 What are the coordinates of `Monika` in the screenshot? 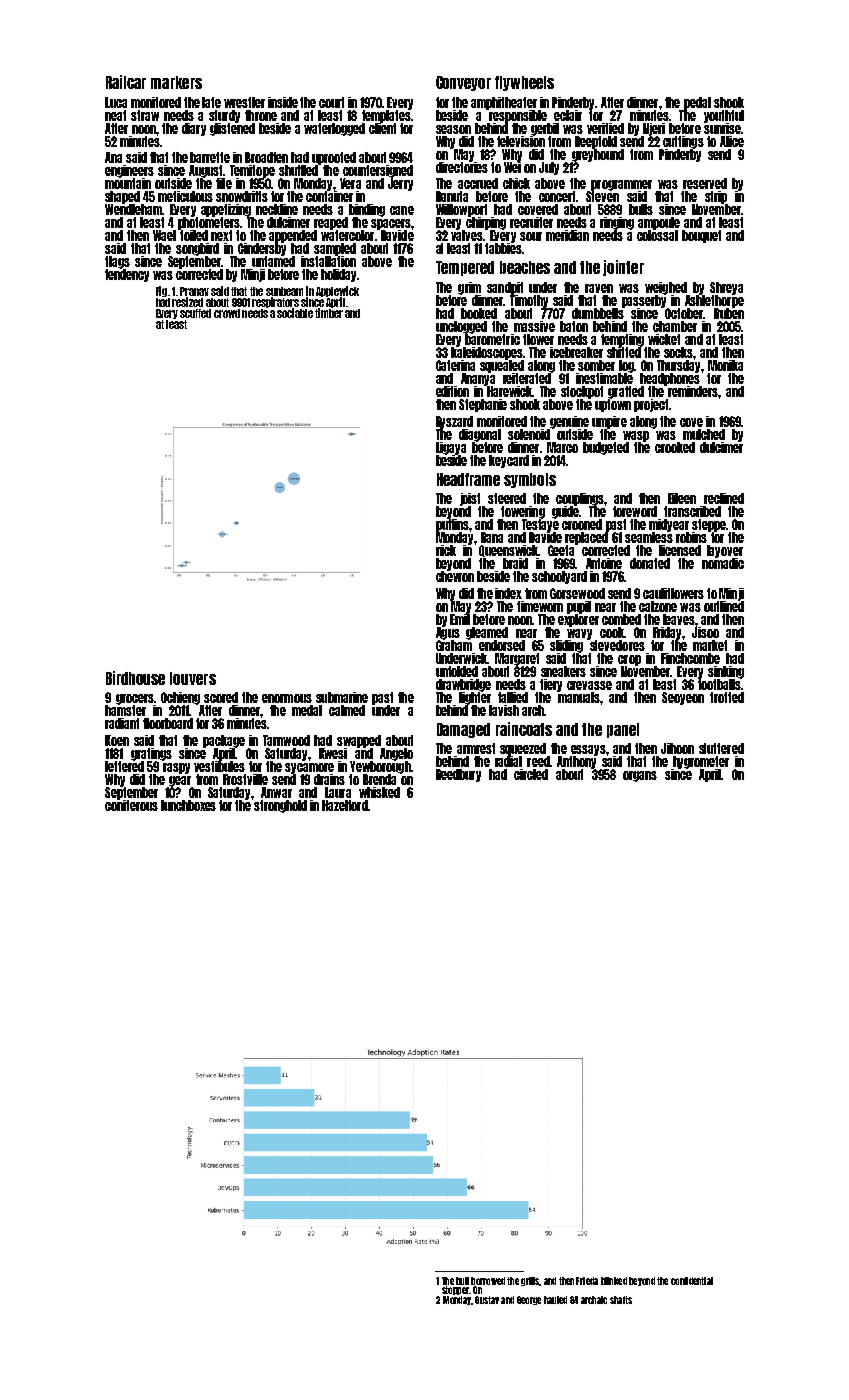 It's located at (725, 365).
